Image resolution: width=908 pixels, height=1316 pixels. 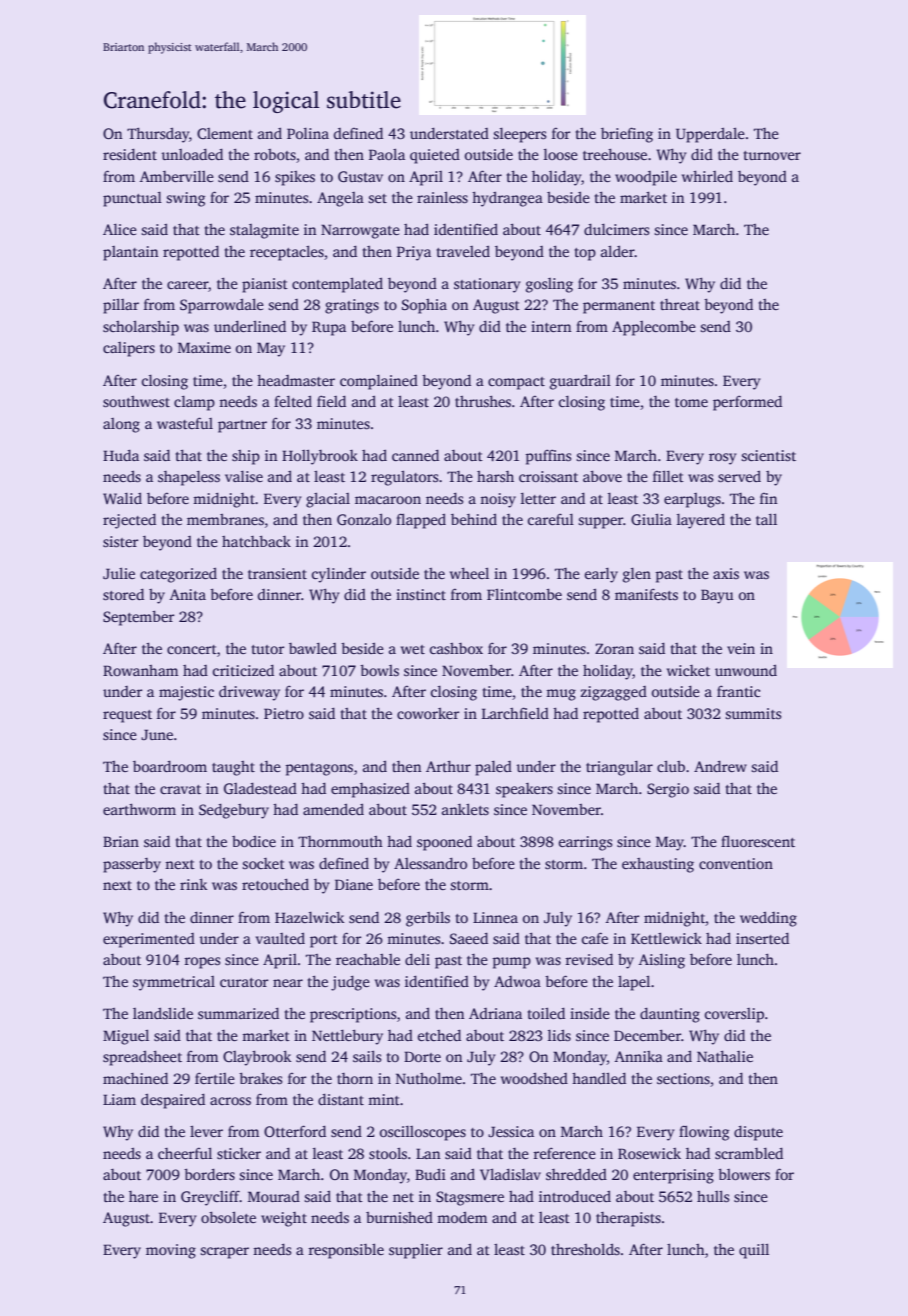 I want to click on modem, so click(x=462, y=1217).
